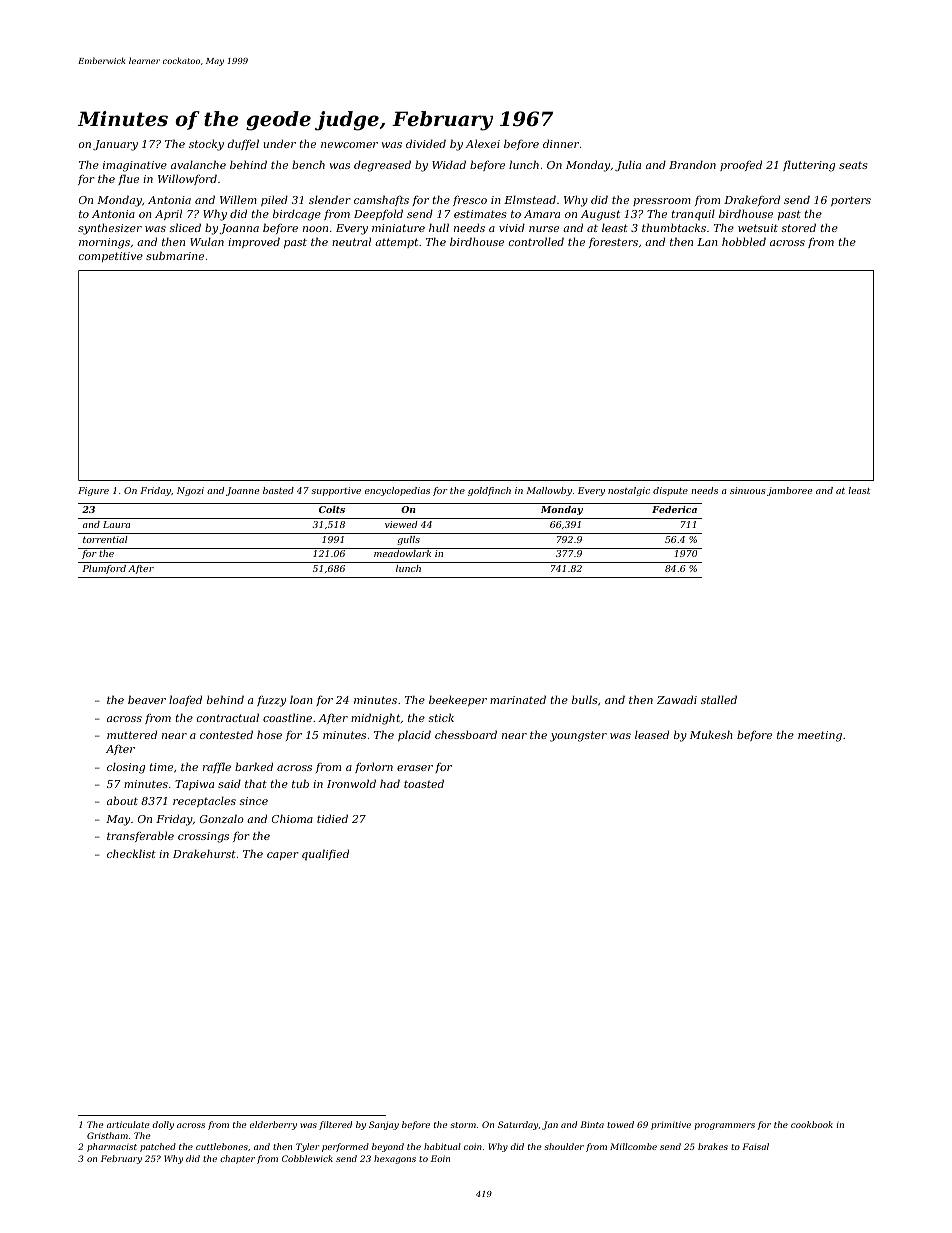 This screenshot has height=1233, width=952. Describe the element at coordinates (325, 855) in the screenshot. I see `qualified` at that location.
